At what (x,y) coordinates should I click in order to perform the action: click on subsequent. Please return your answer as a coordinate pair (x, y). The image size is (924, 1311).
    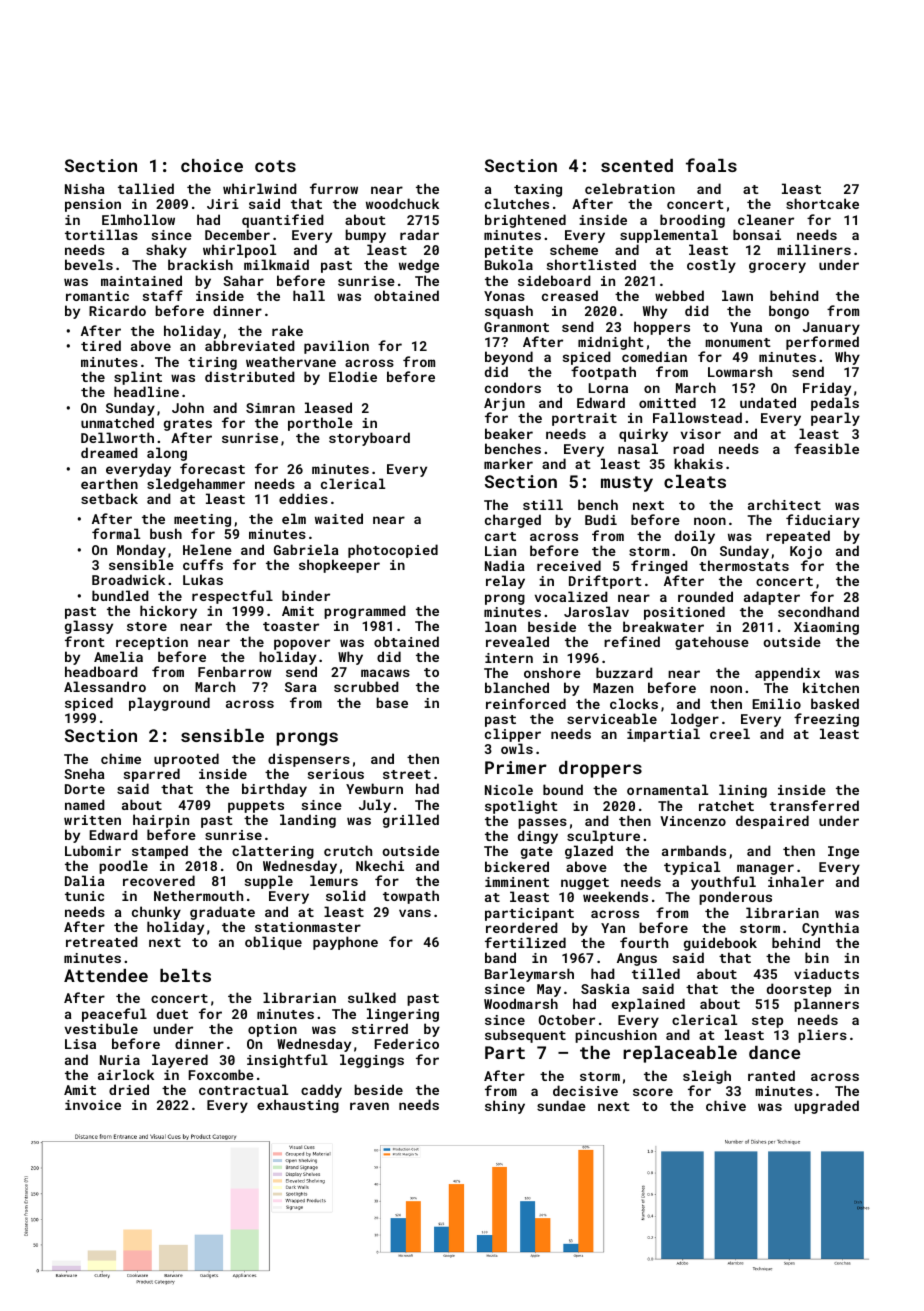
    Looking at the image, I should click on (525, 1036).
